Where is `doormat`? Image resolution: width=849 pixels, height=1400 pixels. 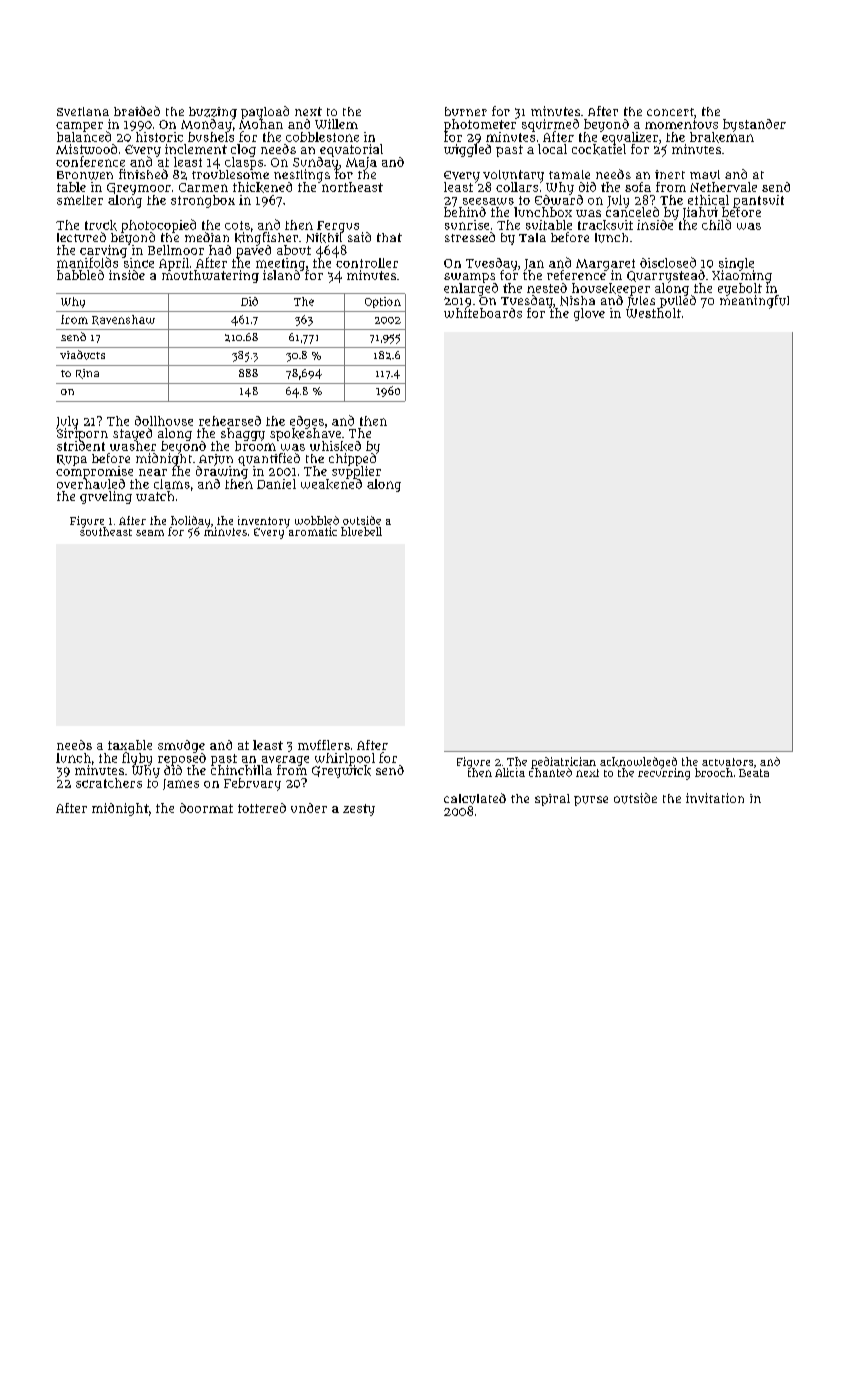 doormat is located at coordinates (206, 808).
